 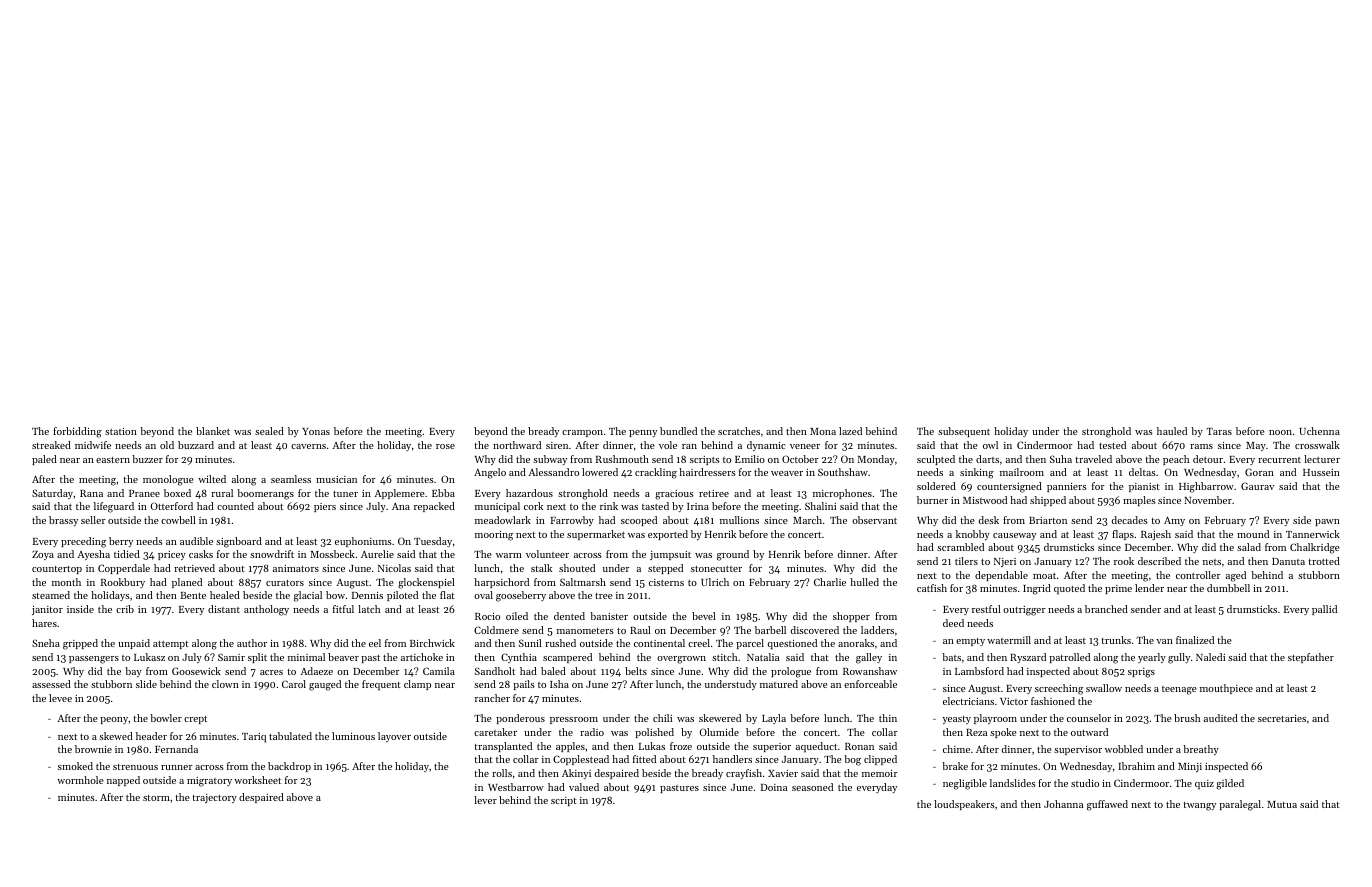 What do you see at coordinates (877, 630) in the document?
I see `ladders` at bounding box center [877, 630].
